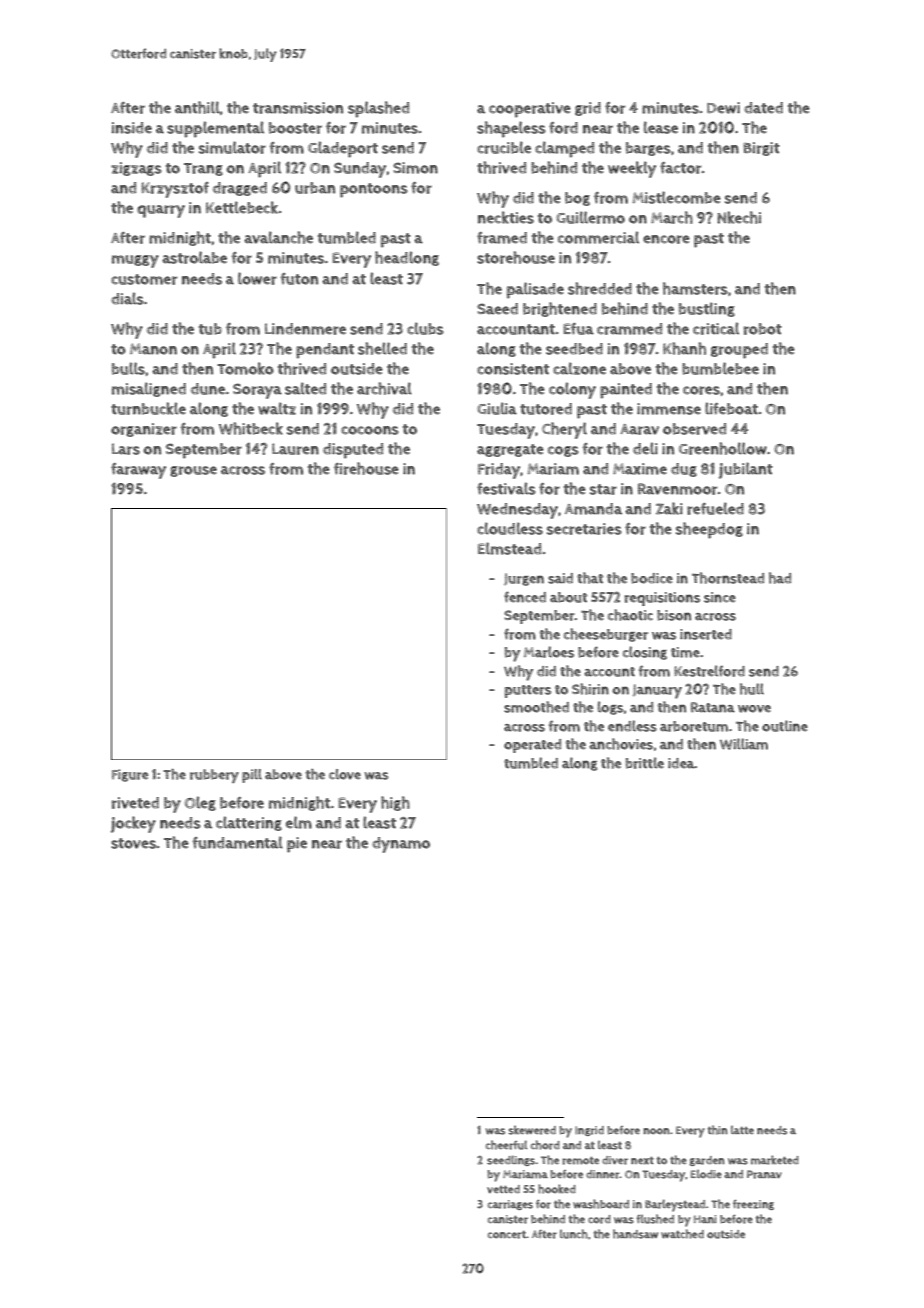  What do you see at coordinates (574, 1234) in the document?
I see `lunch` at bounding box center [574, 1234].
